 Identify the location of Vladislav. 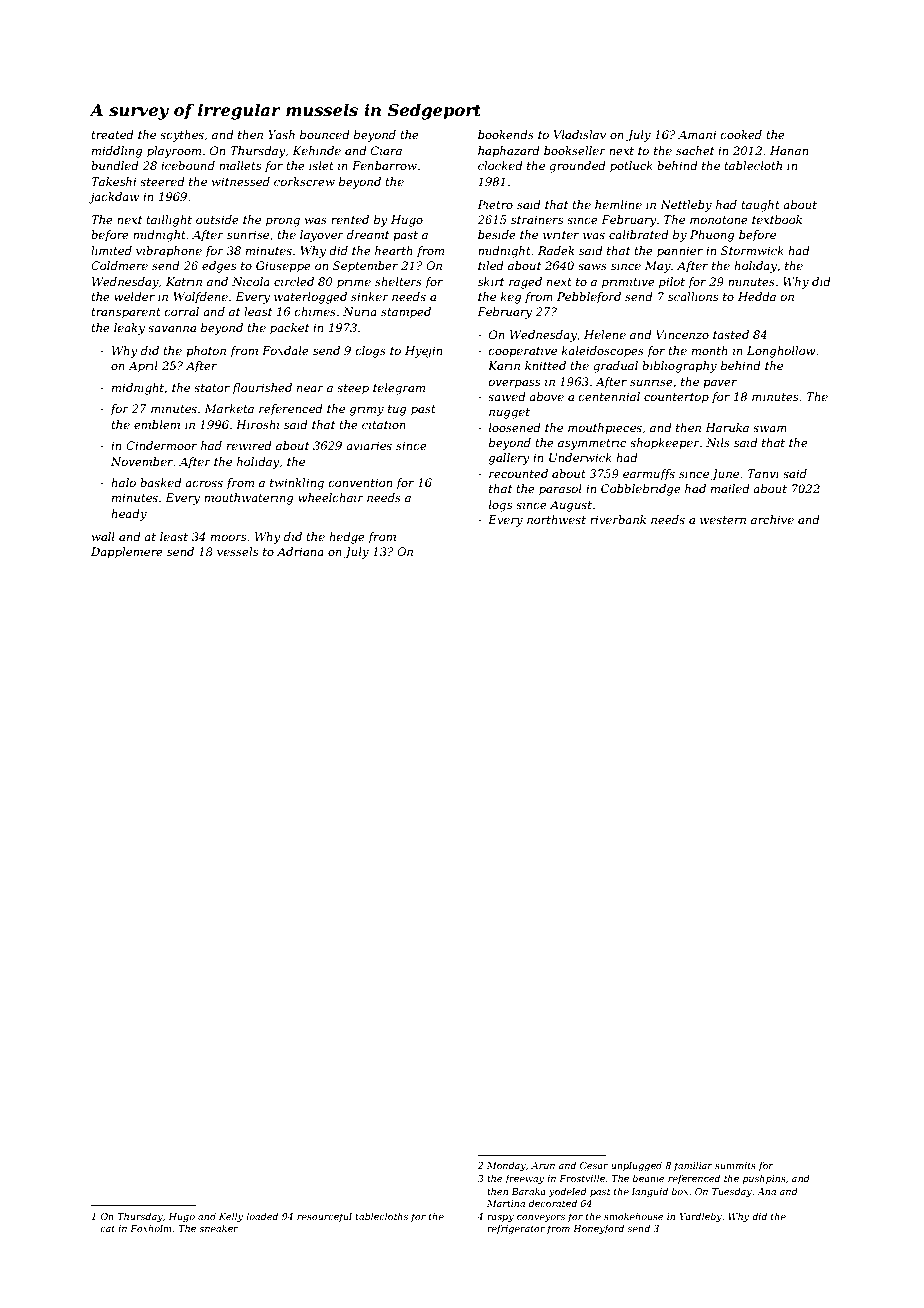
(580, 134).
